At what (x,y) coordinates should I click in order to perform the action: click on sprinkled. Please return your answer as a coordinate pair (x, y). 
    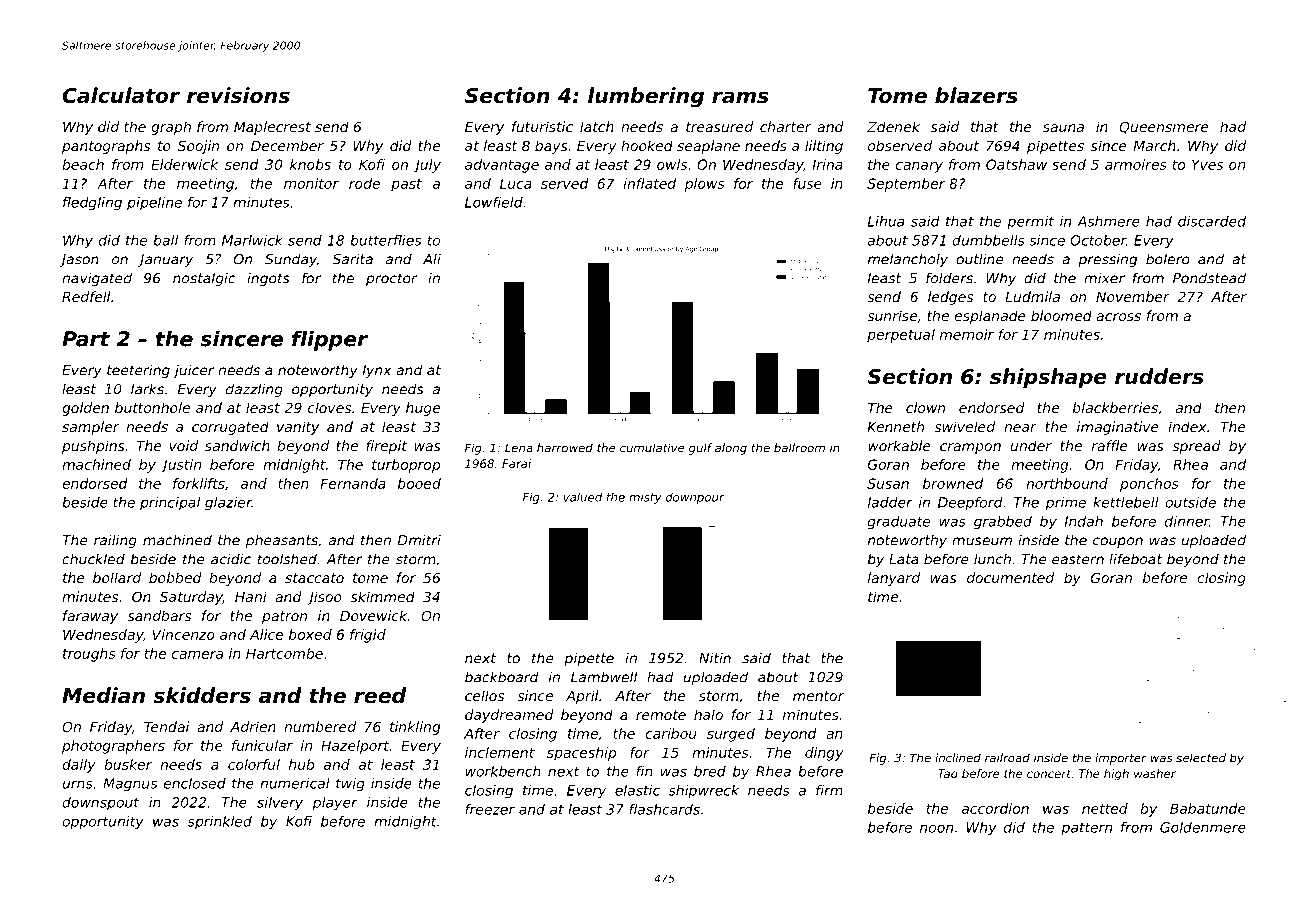
    Looking at the image, I should click on (220, 822).
